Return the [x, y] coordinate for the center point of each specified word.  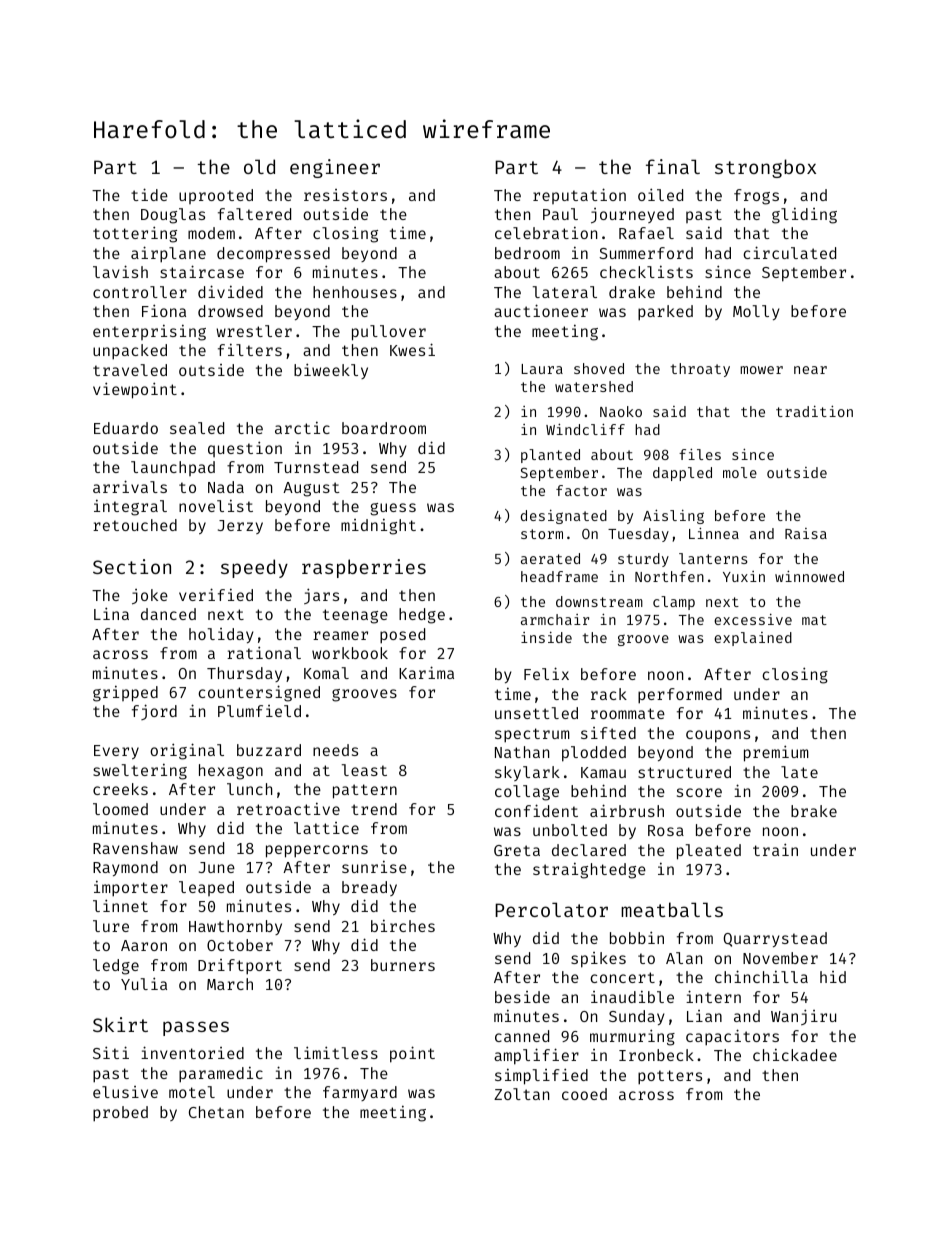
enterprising [149, 333]
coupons [718, 736]
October [240, 945]
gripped [125, 694]
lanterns [713, 558]
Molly [756, 312]
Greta [517, 850]
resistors [345, 195]
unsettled [536, 713]
